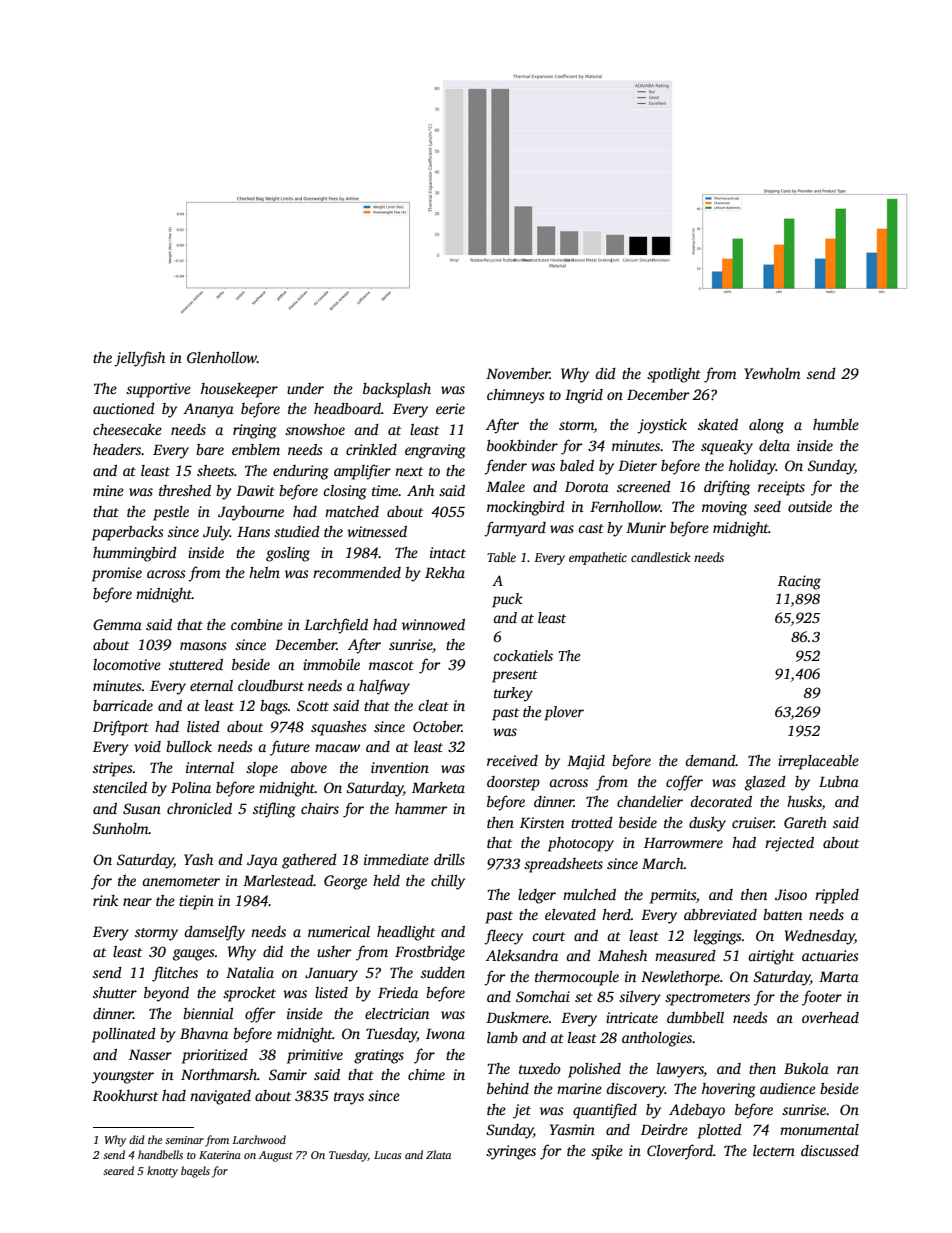  What do you see at coordinates (397, 390) in the screenshot?
I see `backsplash` at bounding box center [397, 390].
